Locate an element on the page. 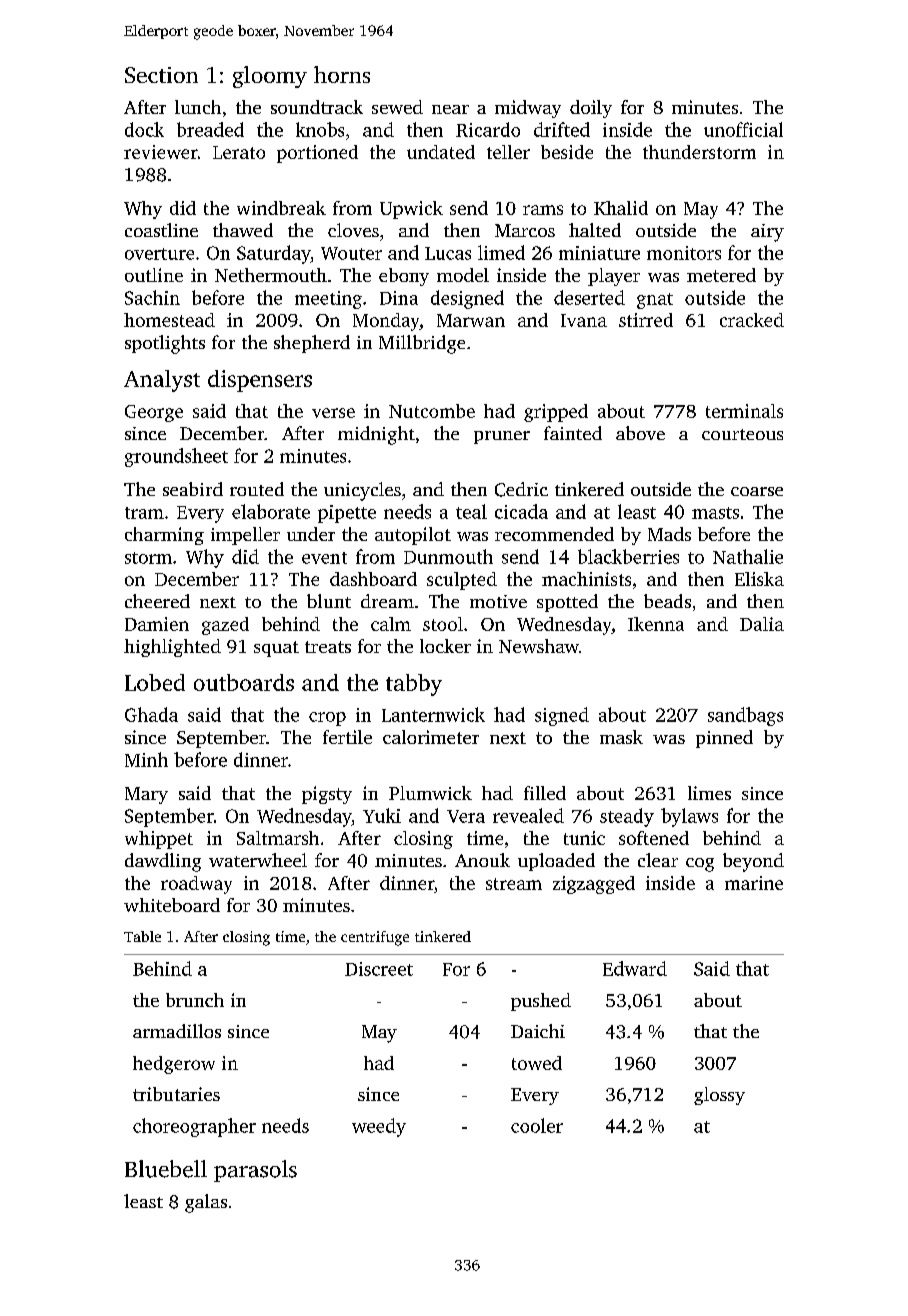  dream is located at coordinates (387, 601).
